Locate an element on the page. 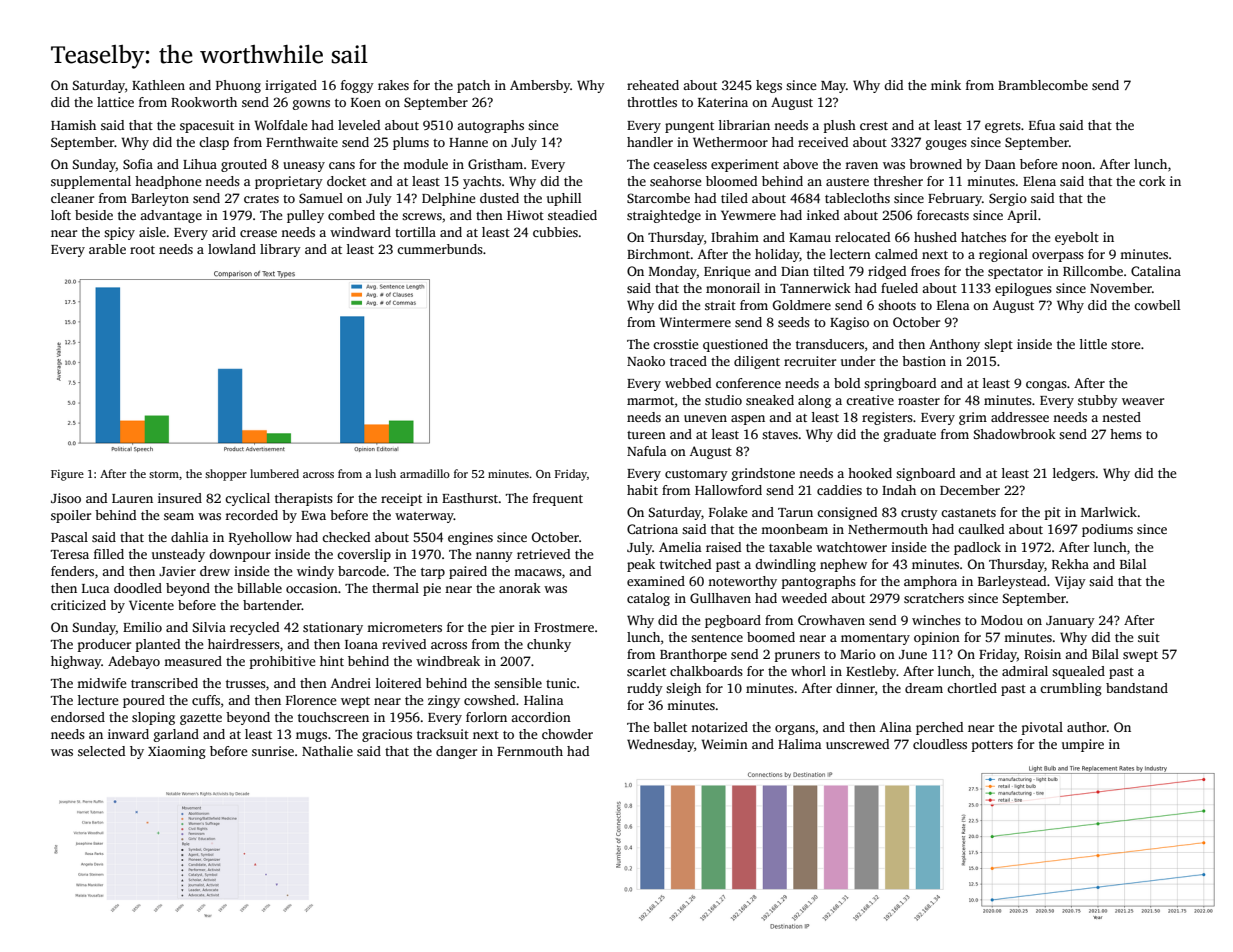 This page has width=1233, height=952. Naoko is located at coordinates (646, 361).
